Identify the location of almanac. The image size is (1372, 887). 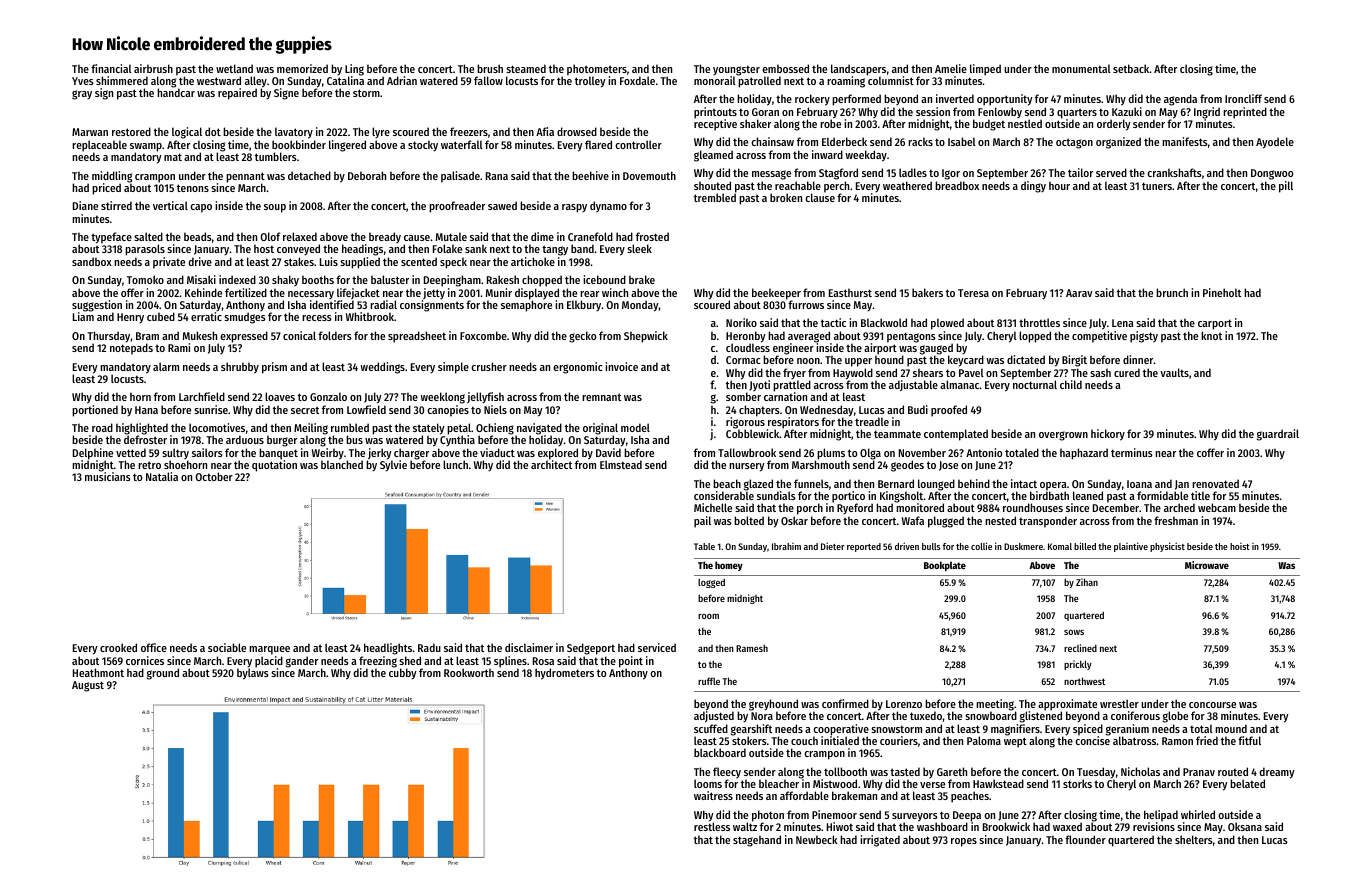
(960, 384).
